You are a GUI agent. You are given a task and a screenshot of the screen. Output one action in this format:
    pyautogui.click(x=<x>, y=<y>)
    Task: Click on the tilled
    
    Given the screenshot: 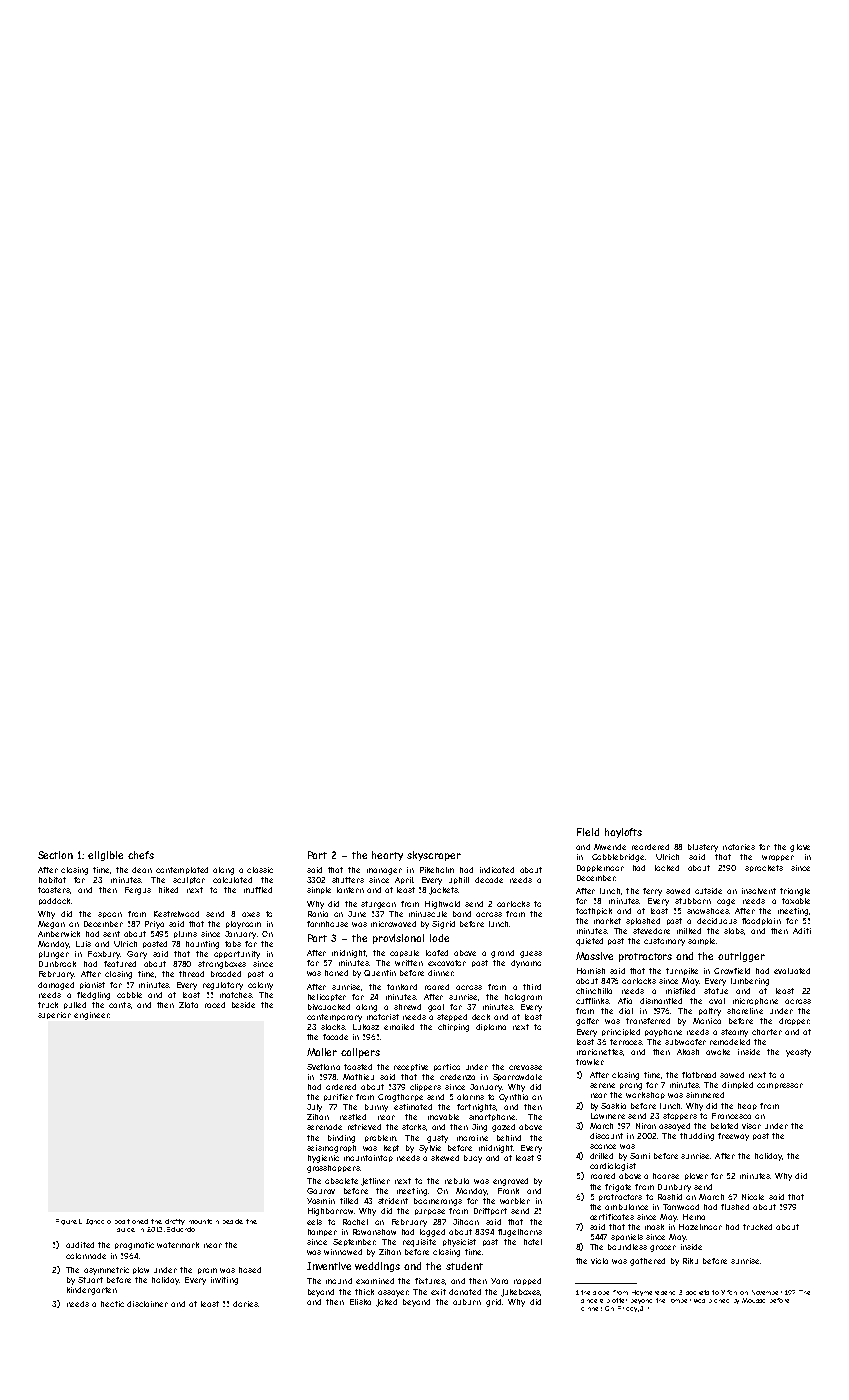 What is the action you would take?
    pyautogui.click(x=349, y=1201)
